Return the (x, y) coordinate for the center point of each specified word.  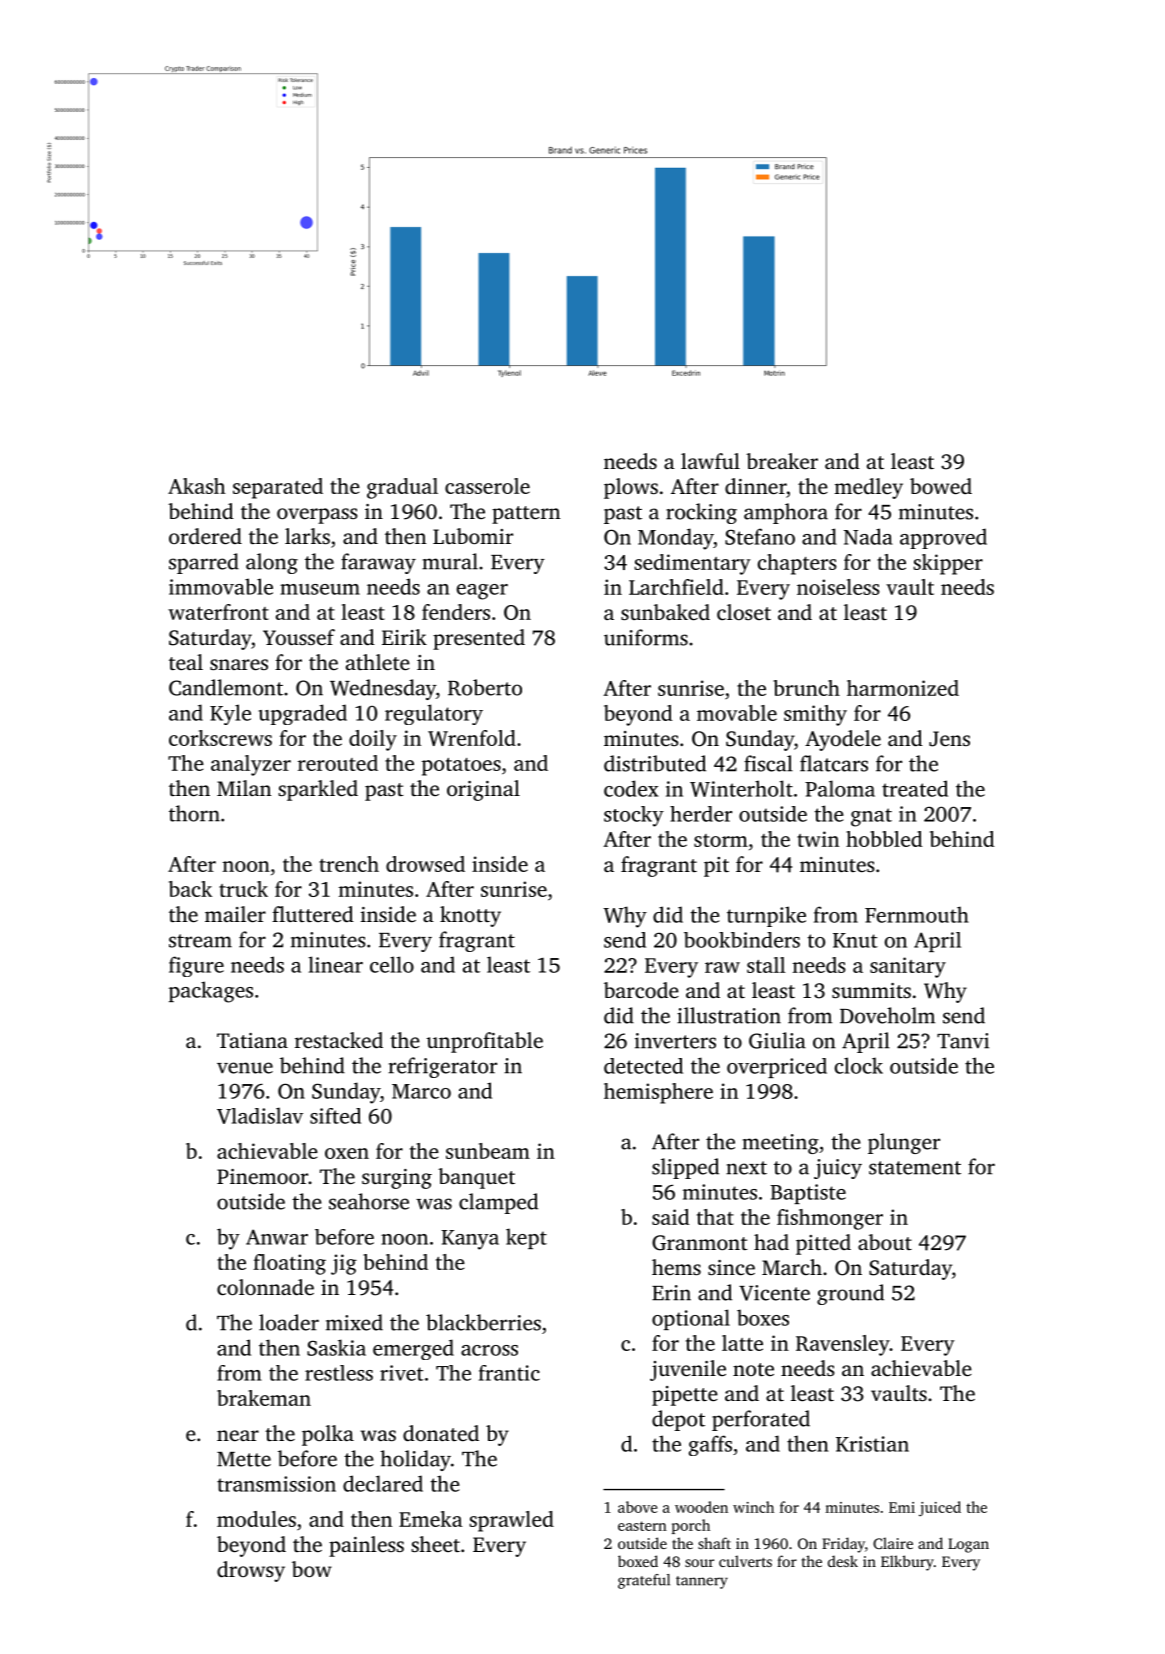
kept (526, 1238)
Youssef (299, 637)
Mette (244, 1459)
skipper (948, 564)
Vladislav (260, 1115)
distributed (655, 763)
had (771, 1242)
